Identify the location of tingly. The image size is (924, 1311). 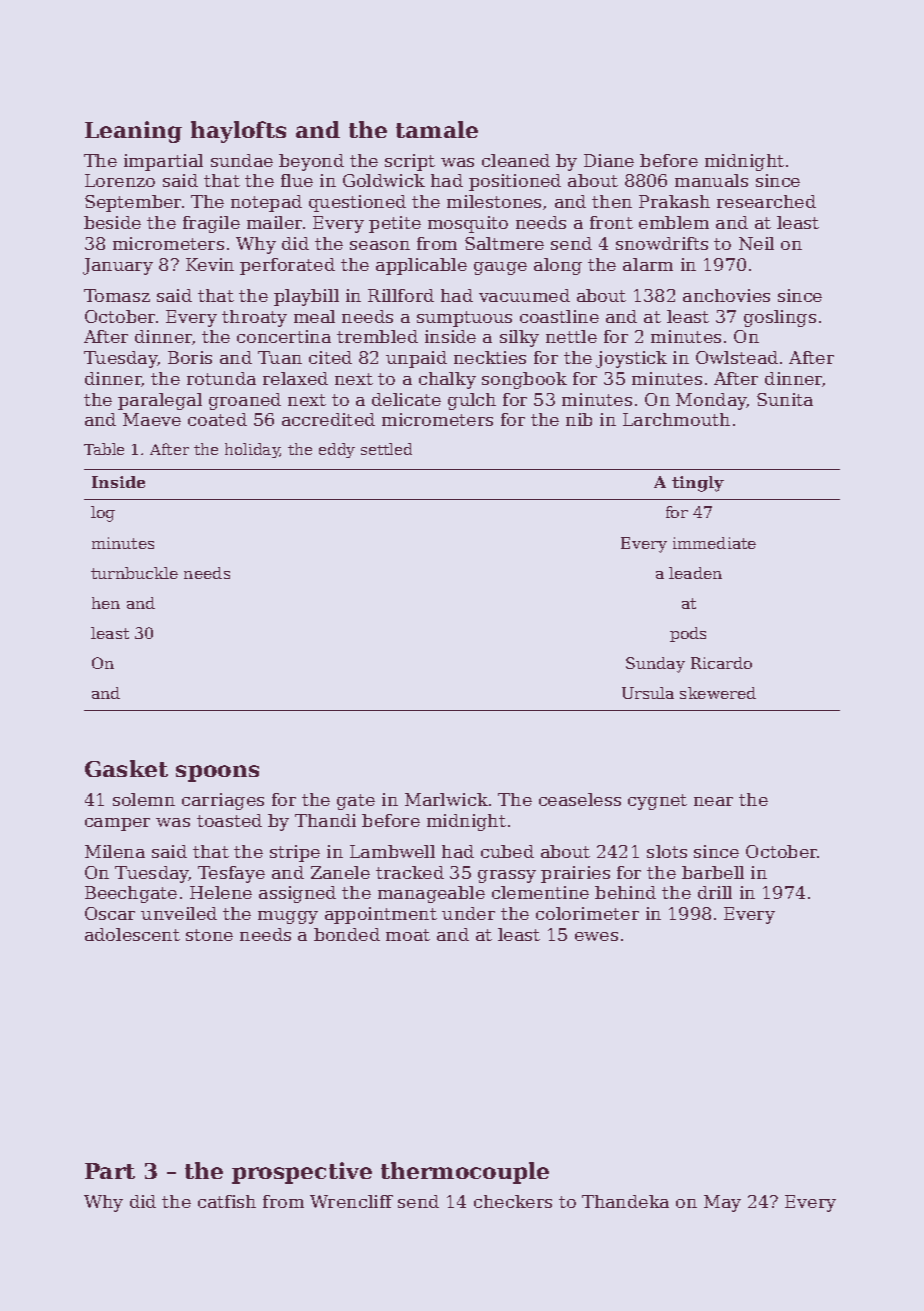
(698, 484).
